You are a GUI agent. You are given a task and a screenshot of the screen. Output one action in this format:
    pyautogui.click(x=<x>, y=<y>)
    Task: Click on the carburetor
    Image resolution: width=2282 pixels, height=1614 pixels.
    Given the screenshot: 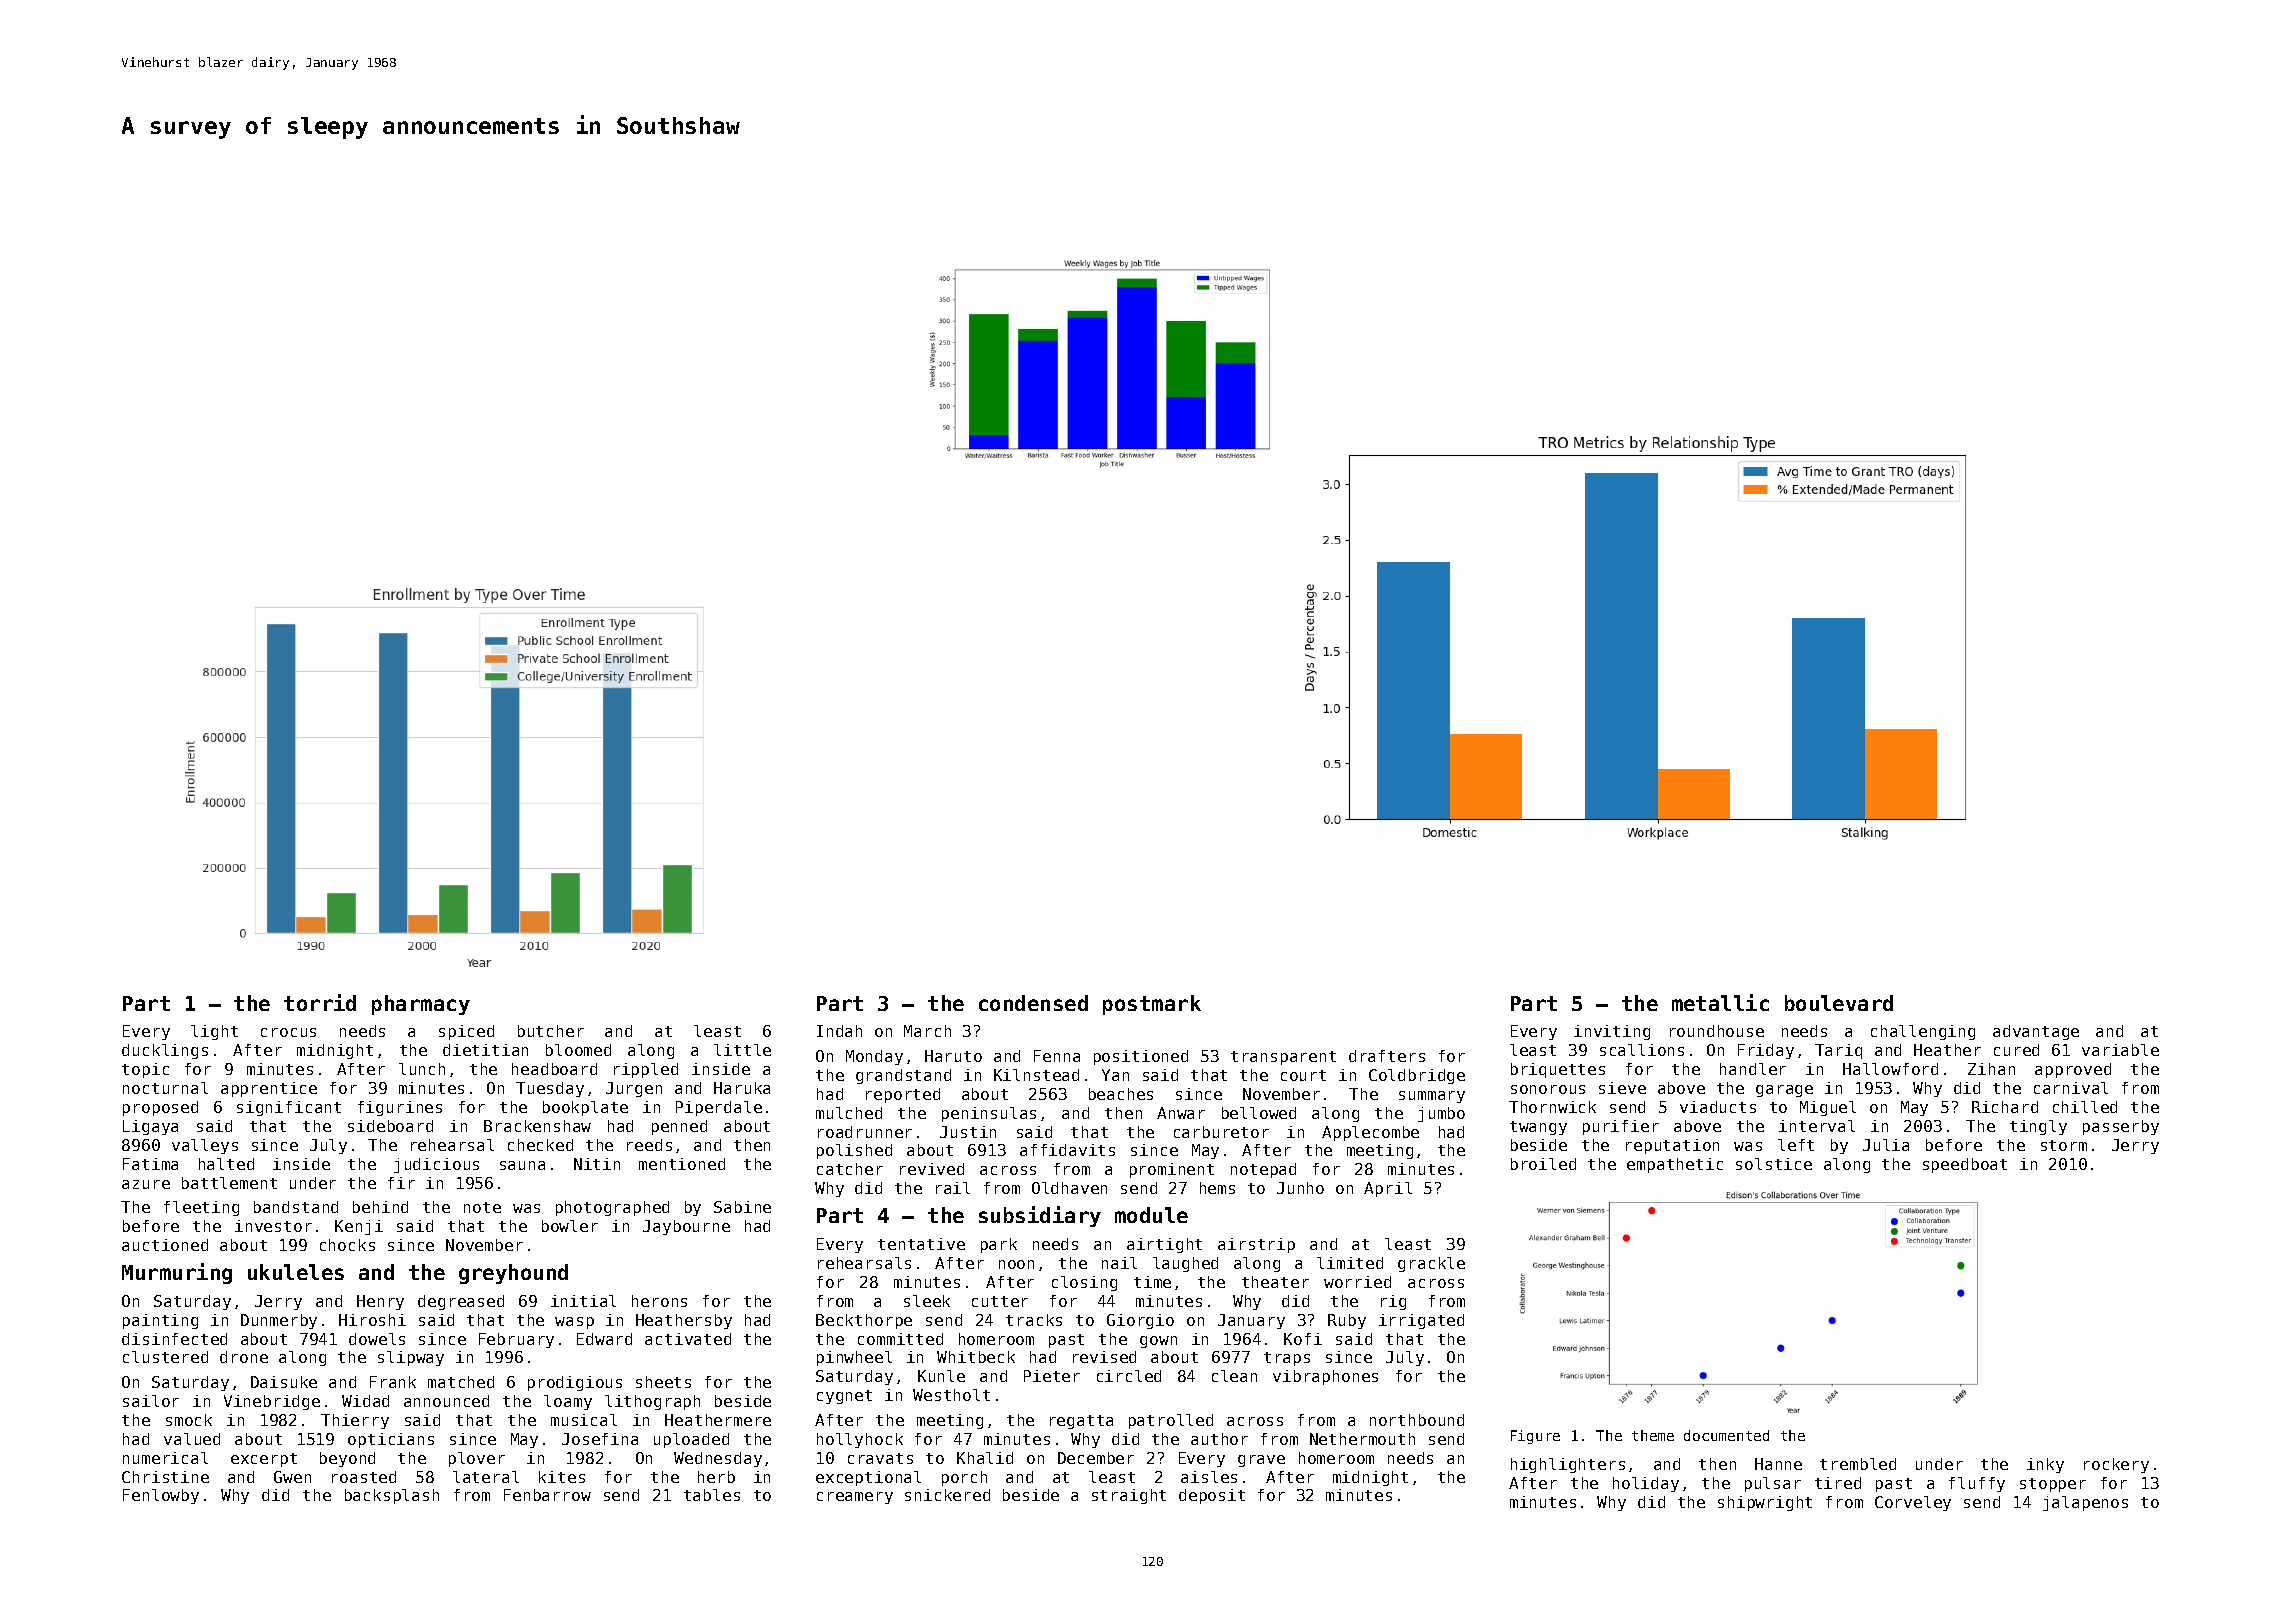 What is the action you would take?
    pyautogui.click(x=1221, y=1132)
